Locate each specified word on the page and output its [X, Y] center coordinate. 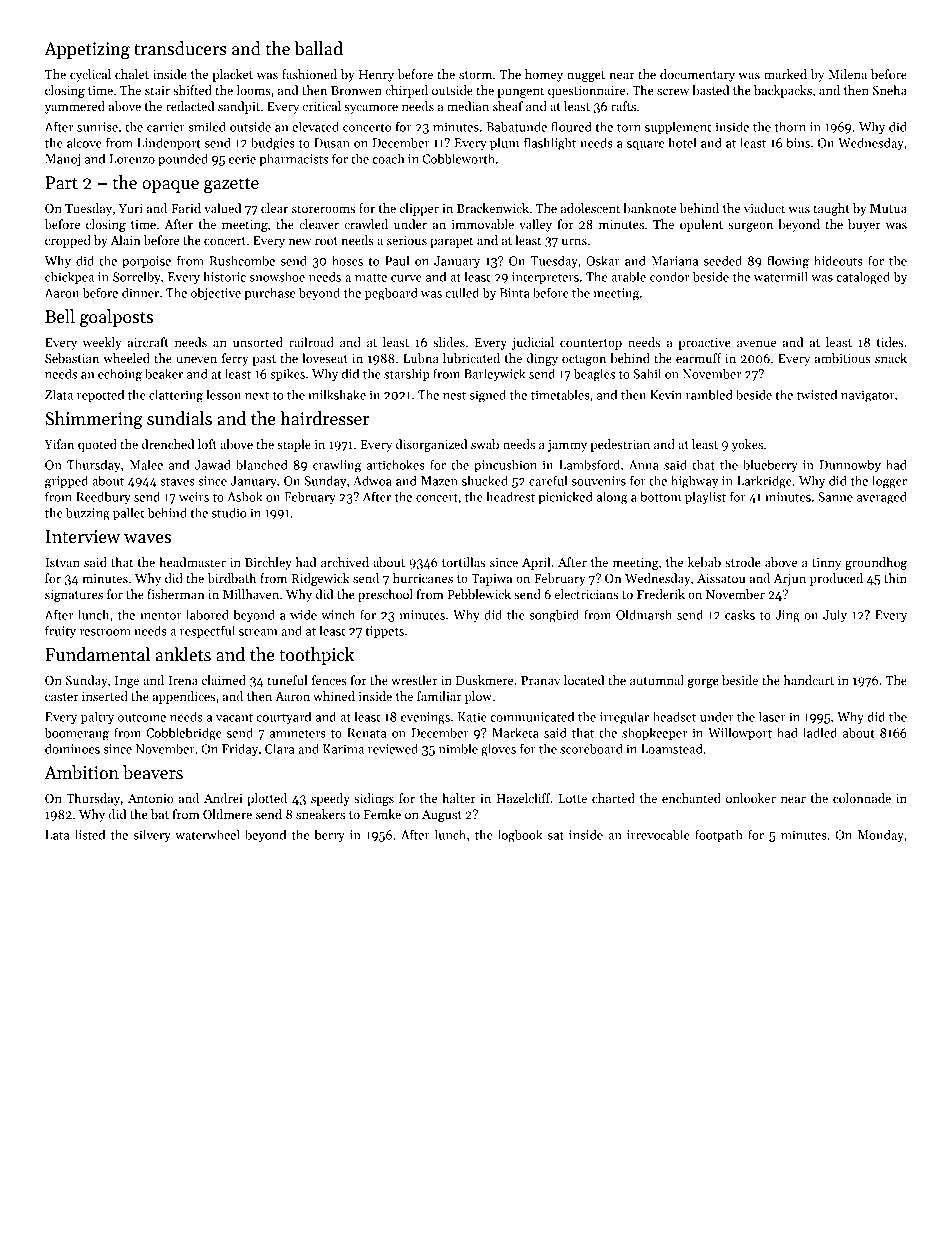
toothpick [316, 656]
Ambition [81, 772]
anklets [183, 654]
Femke [382, 814]
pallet [128, 513]
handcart [808, 680]
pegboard [391, 294]
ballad [318, 48]
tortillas [463, 562]
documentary [697, 75]
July [835, 615]
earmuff [699, 358]
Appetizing [87, 50]
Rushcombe [242, 260]
